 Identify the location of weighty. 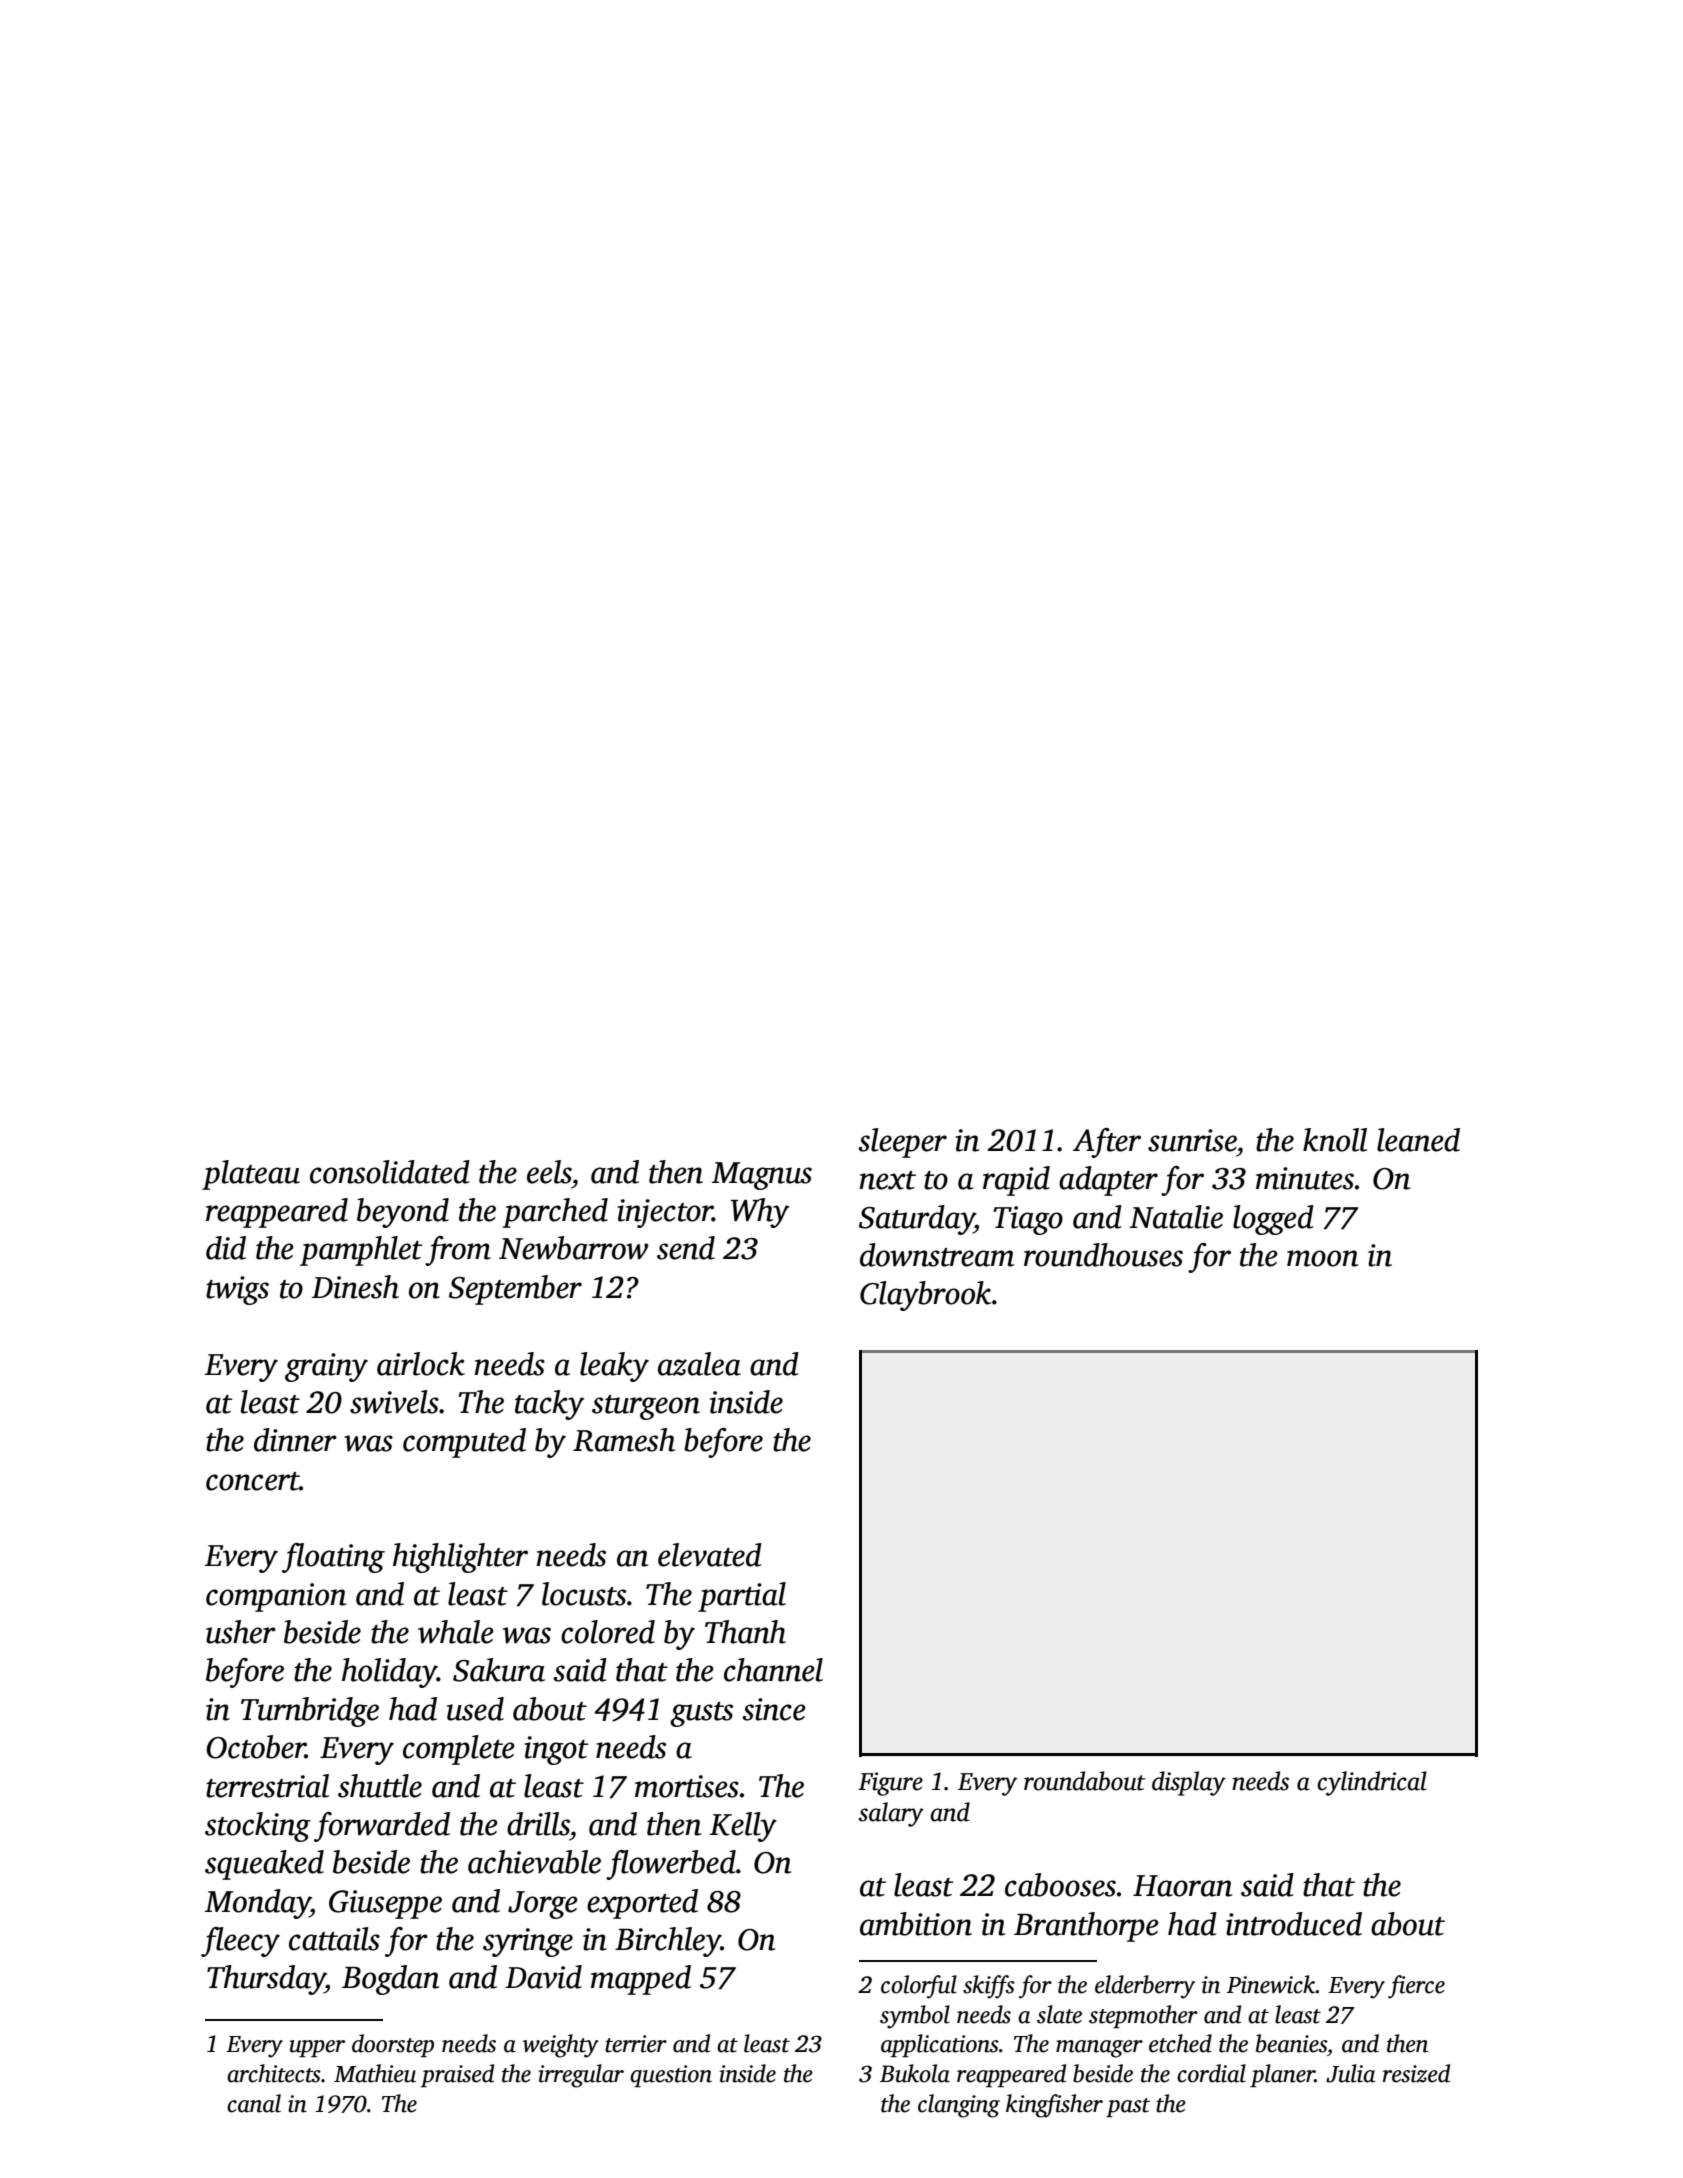
(561, 2046).
